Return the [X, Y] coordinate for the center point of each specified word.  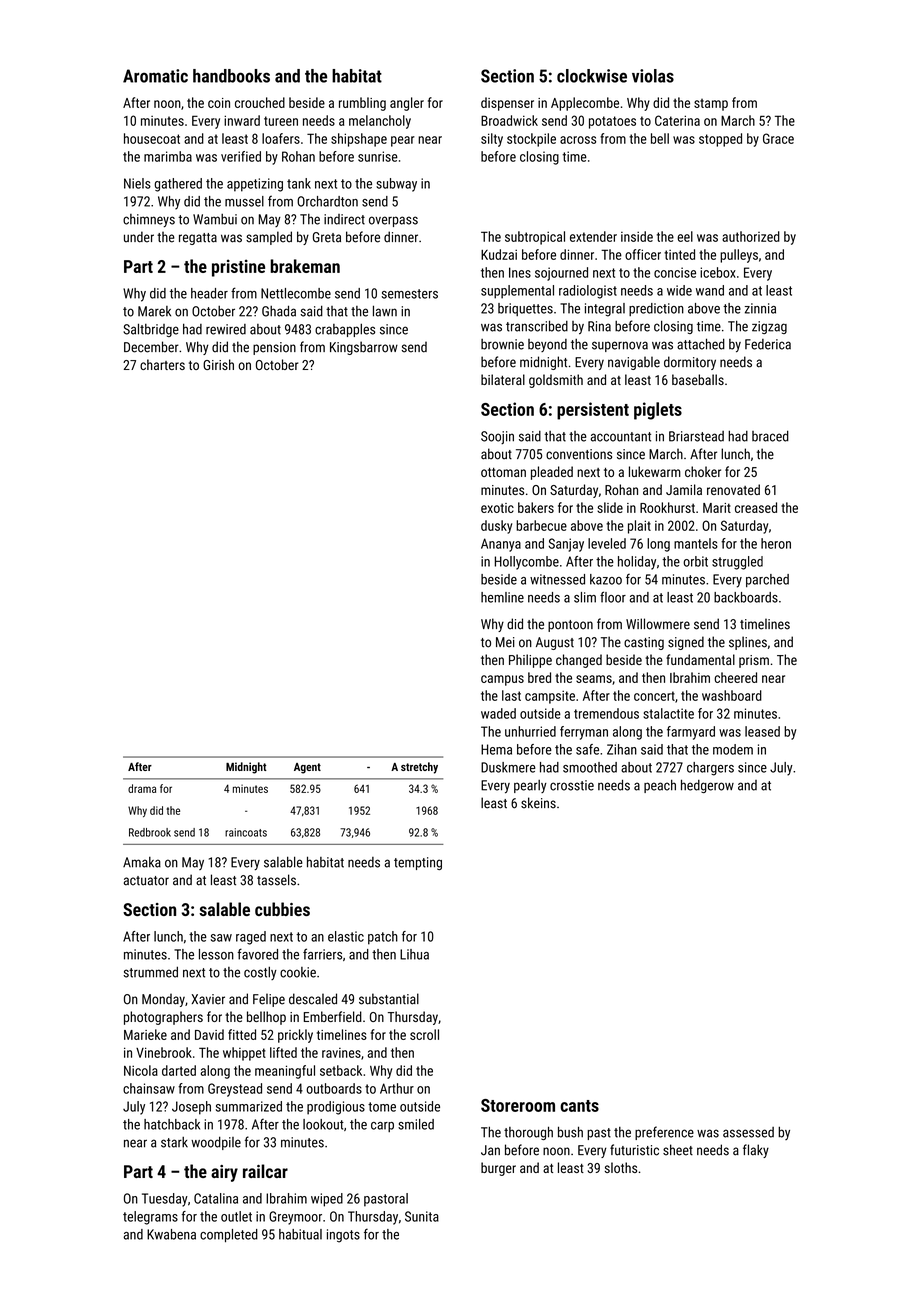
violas [653, 76]
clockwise [592, 76]
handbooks [231, 76]
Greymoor [295, 1218]
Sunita [422, 1216]
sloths [621, 1167]
